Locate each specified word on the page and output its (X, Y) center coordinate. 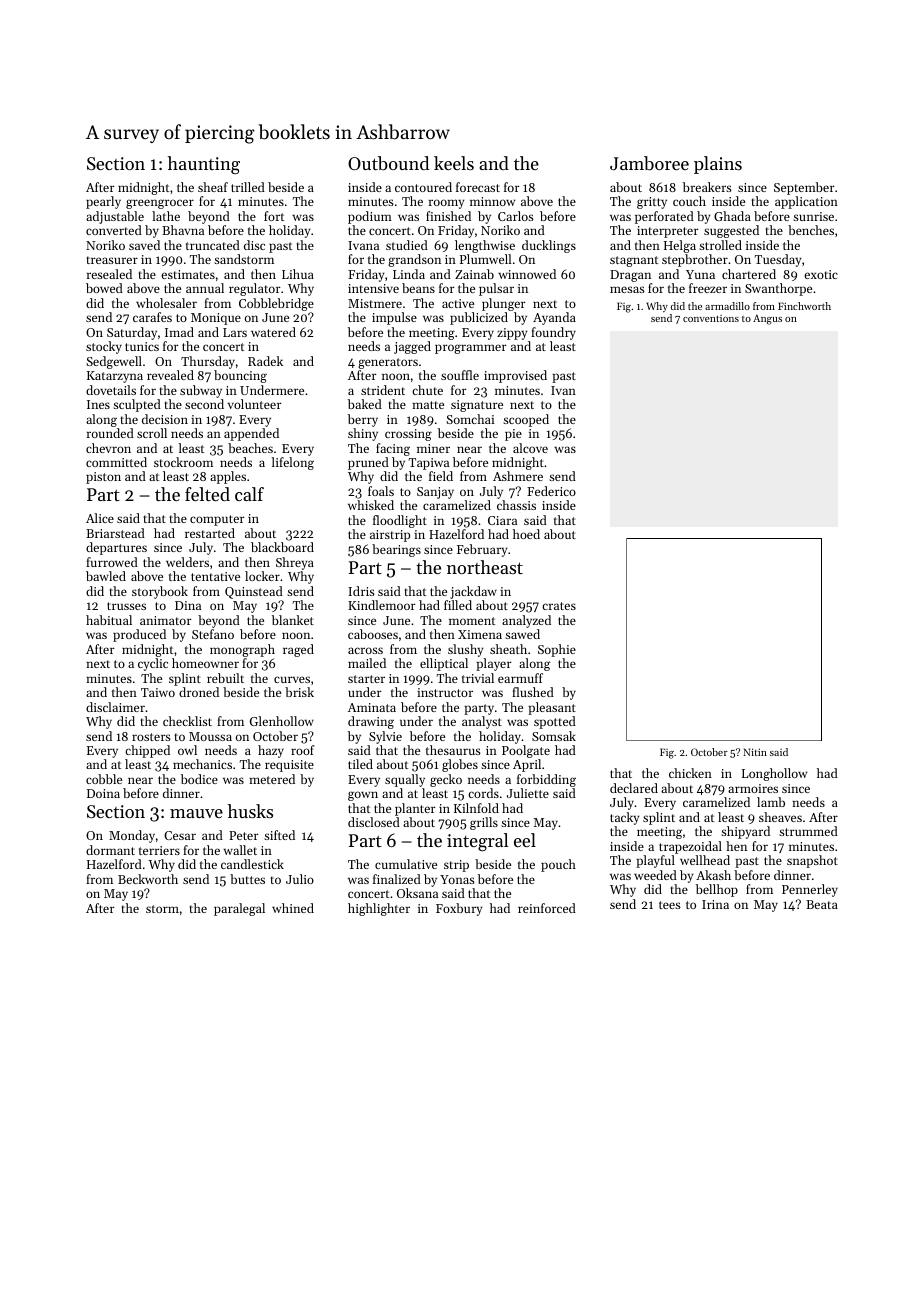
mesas (627, 289)
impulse (394, 318)
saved (144, 245)
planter (415, 809)
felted (207, 494)
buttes (247, 879)
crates (559, 606)
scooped (526, 420)
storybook (160, 592)
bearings (396, 550)
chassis (516, 505)
